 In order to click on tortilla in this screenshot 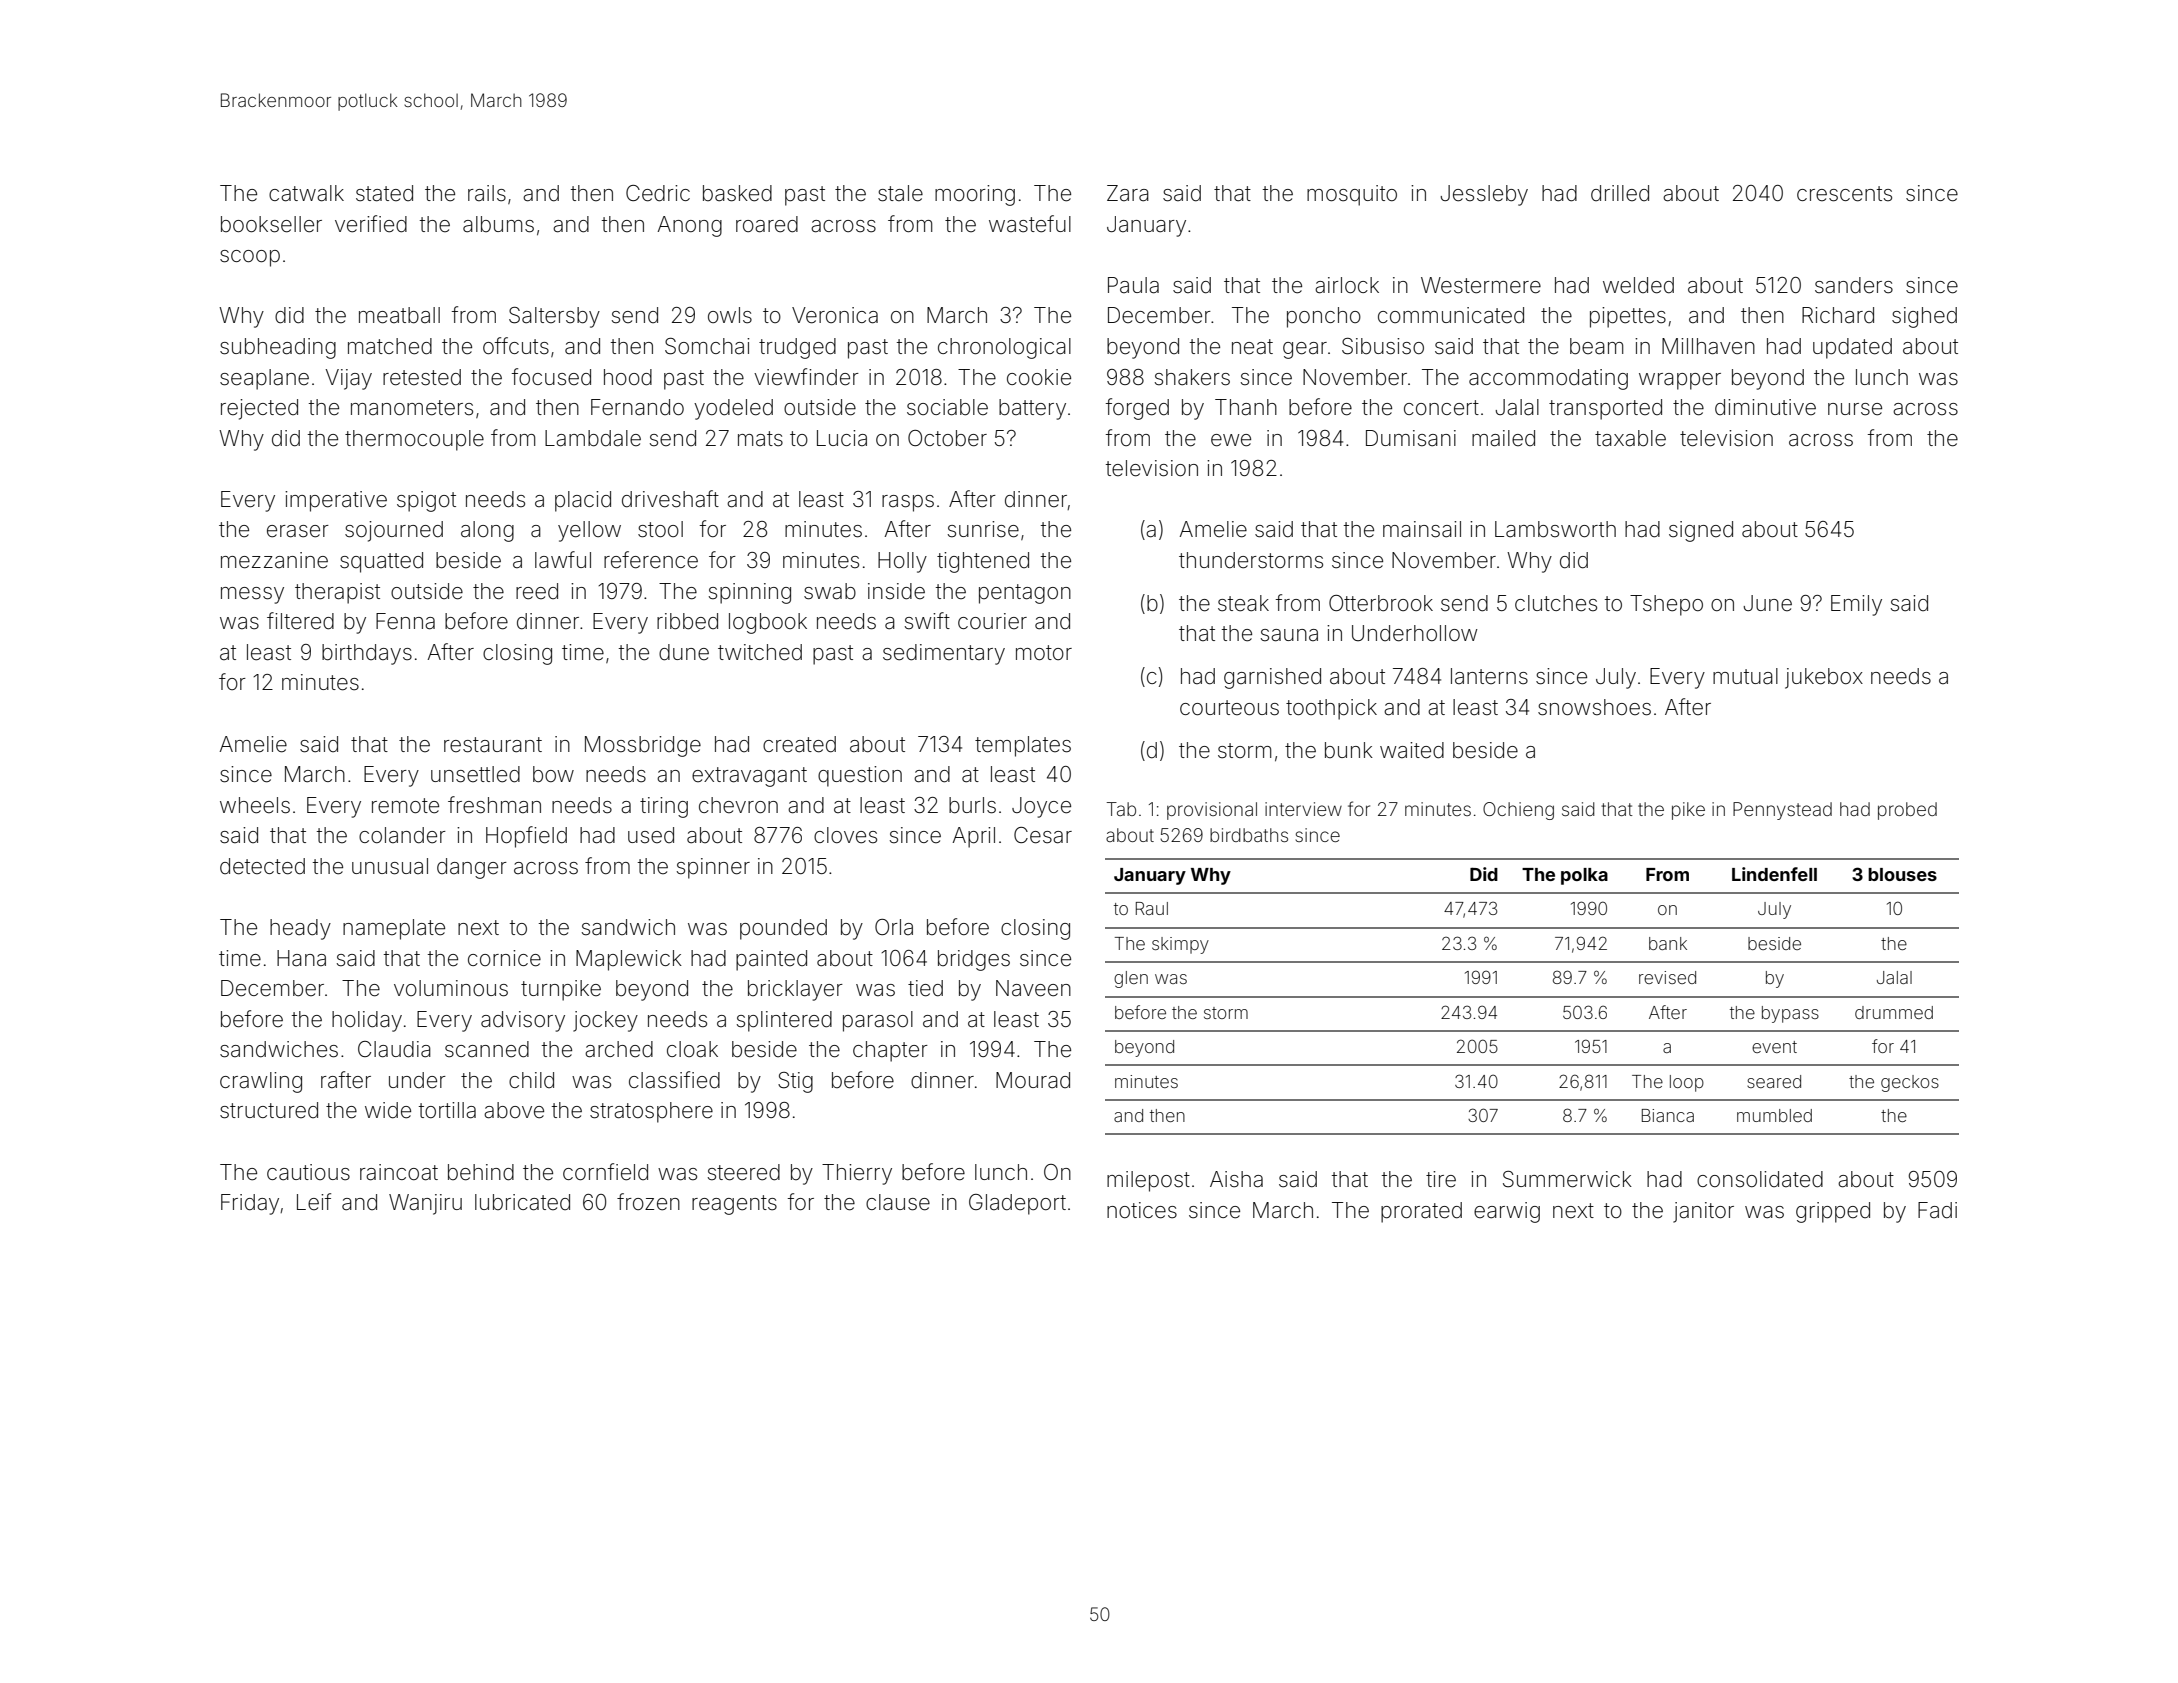, I will do `click(447, 1110)`.
